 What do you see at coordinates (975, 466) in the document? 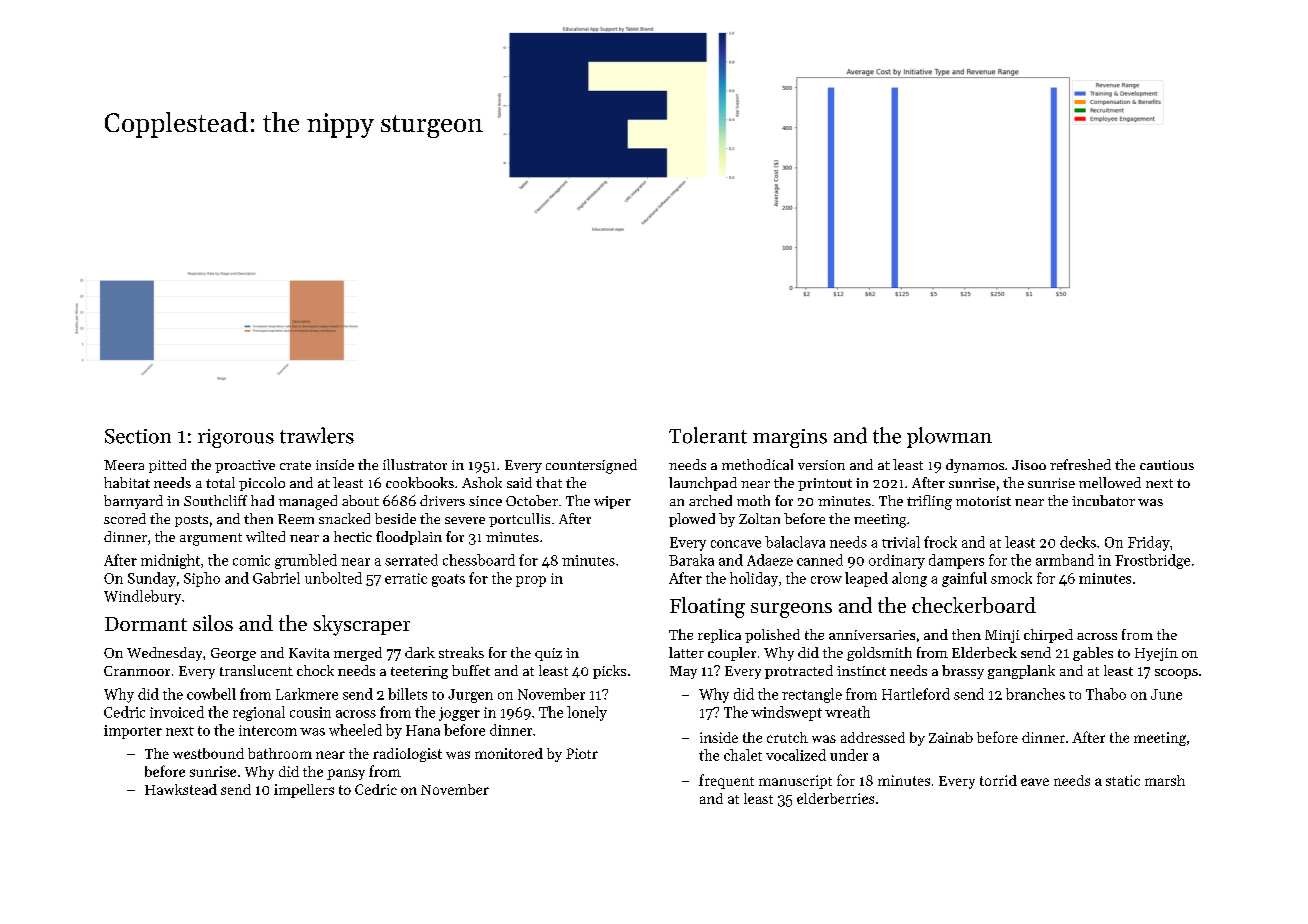
I see `dynamos` at bounding box center [975, 466].
